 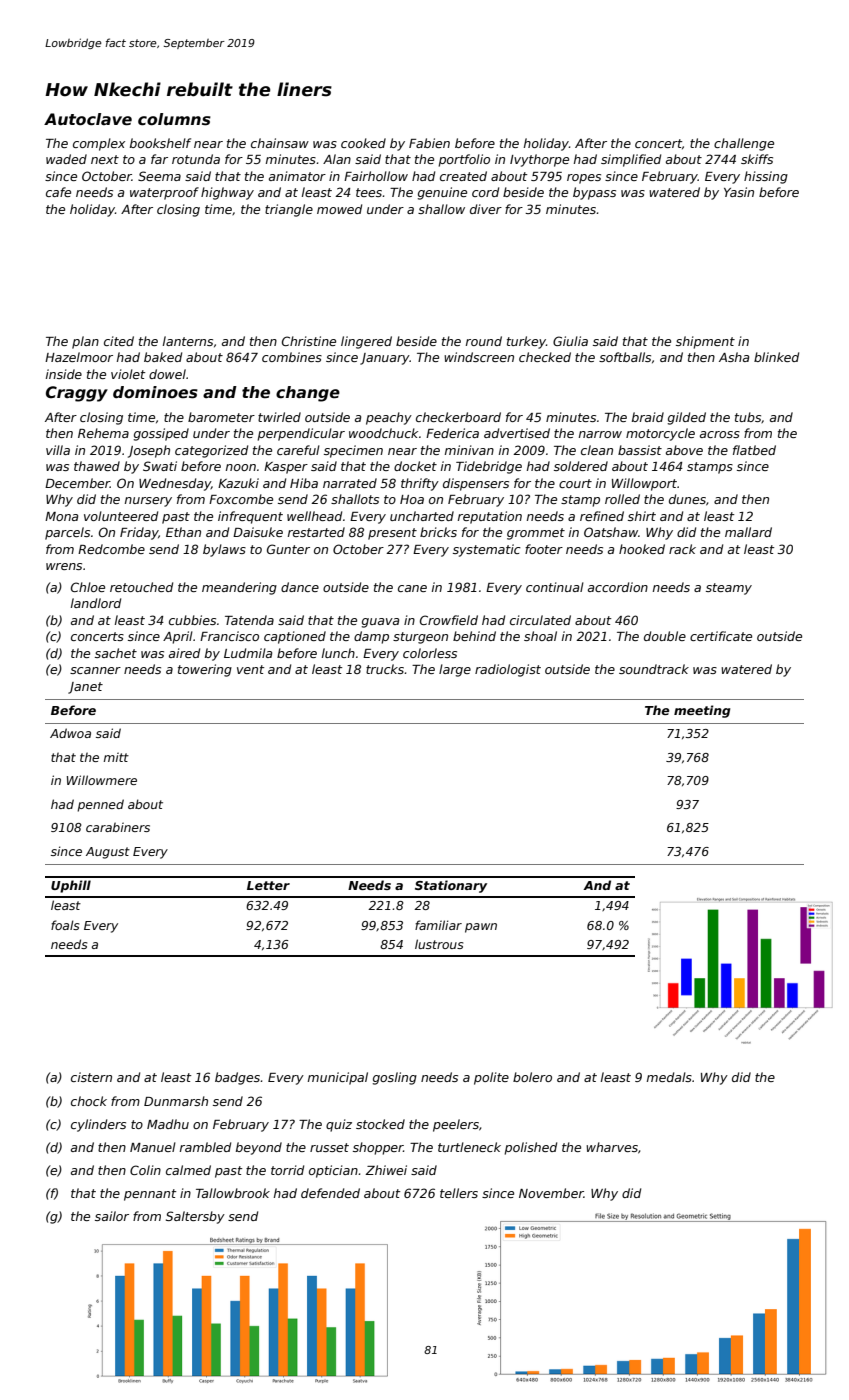 What do you see at coordinates (385, 669) in the screenshot?
I see `trucks` at bounding box center [385, 669].
